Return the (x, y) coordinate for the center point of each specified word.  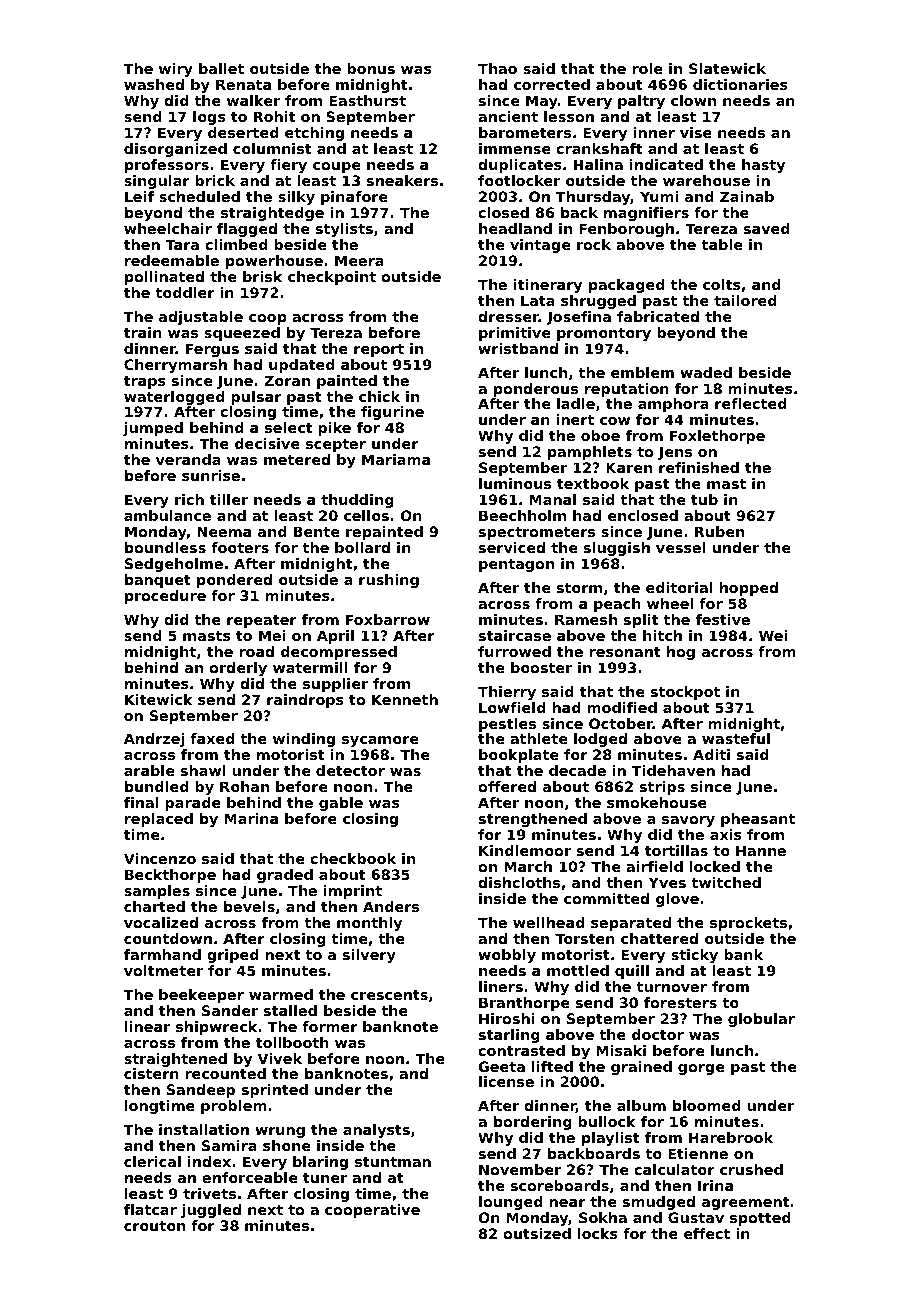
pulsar (256, 398)
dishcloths (519, 882)
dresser (508, 316)
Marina (251, 818)
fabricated (658, 316)
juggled (211, 1211)
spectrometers (537, 533)
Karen (629, 467)
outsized (537, 1233)
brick (215, 180)
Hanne (761, 850)
